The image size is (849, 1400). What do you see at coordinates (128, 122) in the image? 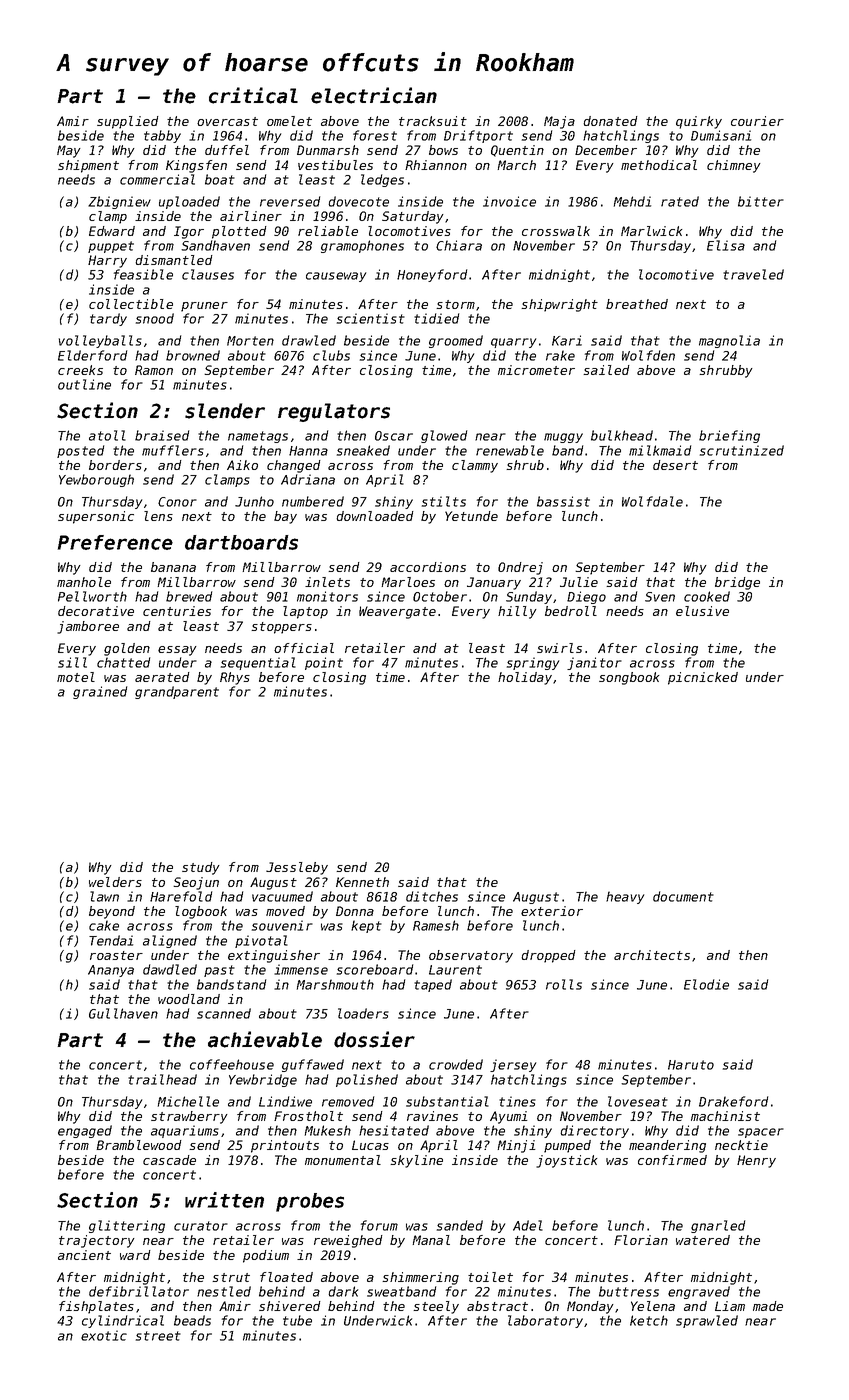
I see `supplied` at bounding box center [128, 122].
